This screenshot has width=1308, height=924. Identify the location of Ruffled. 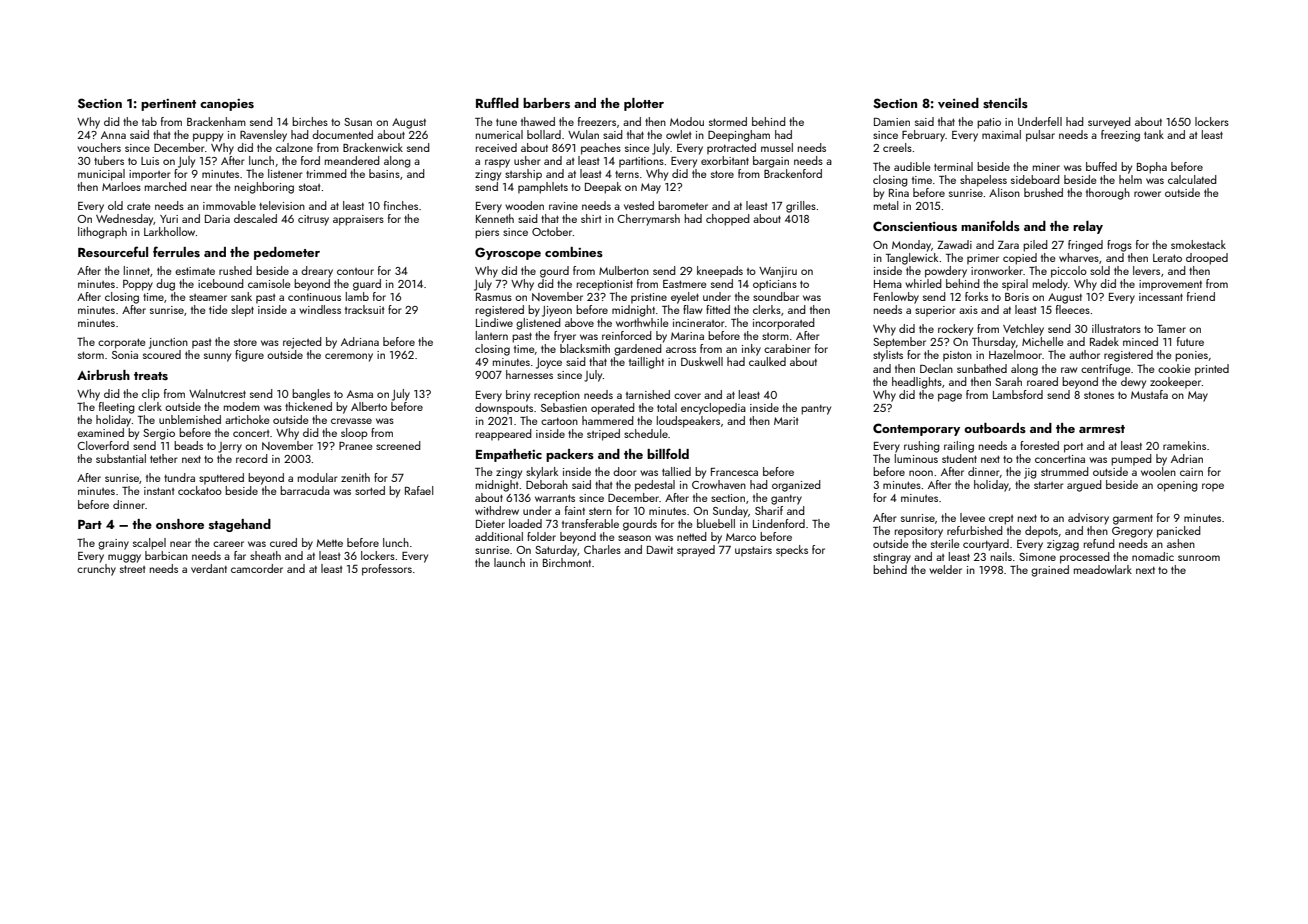
(497, 102).
